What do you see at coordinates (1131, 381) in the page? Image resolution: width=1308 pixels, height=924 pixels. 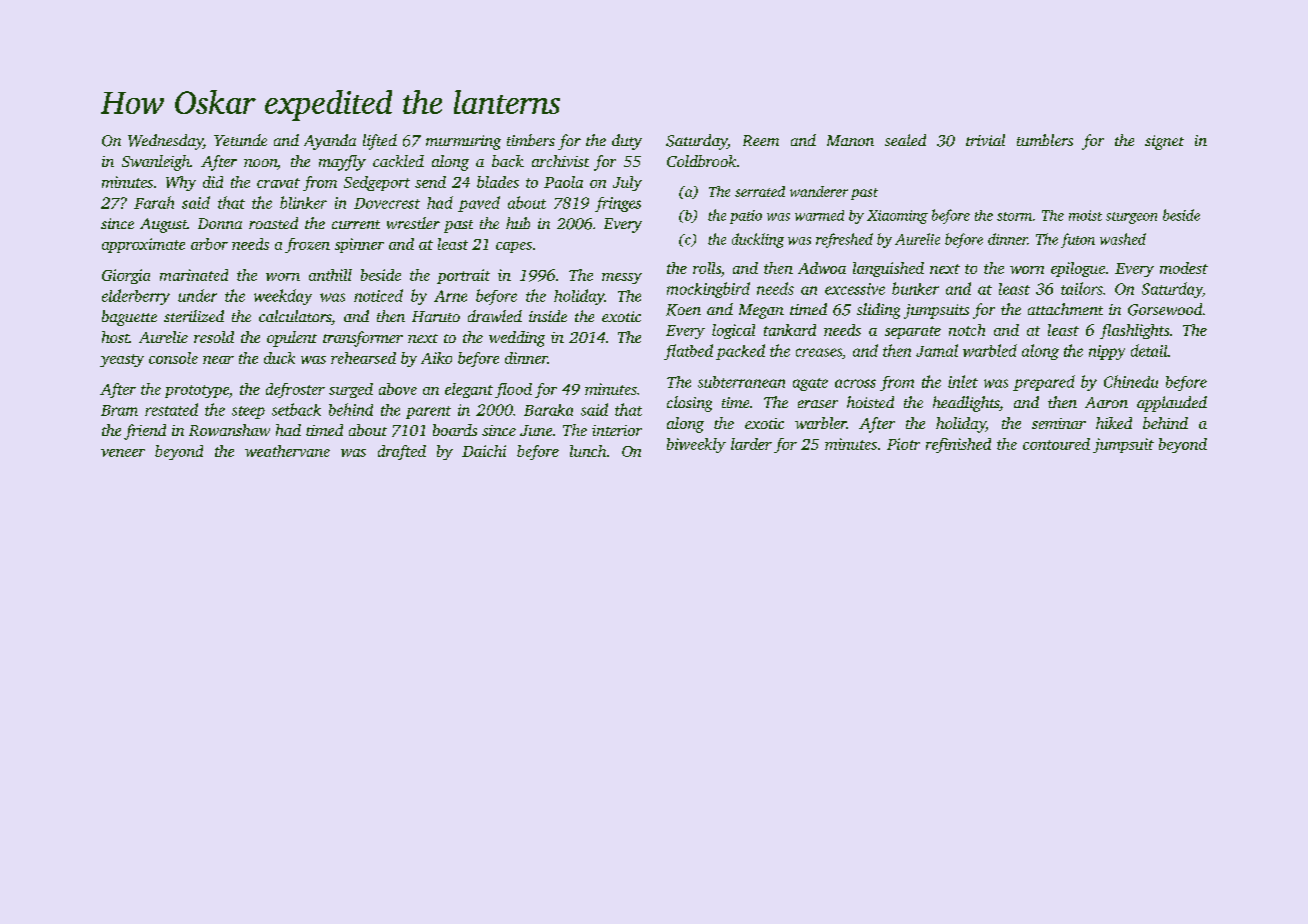 I see `Chinedu` at bounding box center [1131, 381].
